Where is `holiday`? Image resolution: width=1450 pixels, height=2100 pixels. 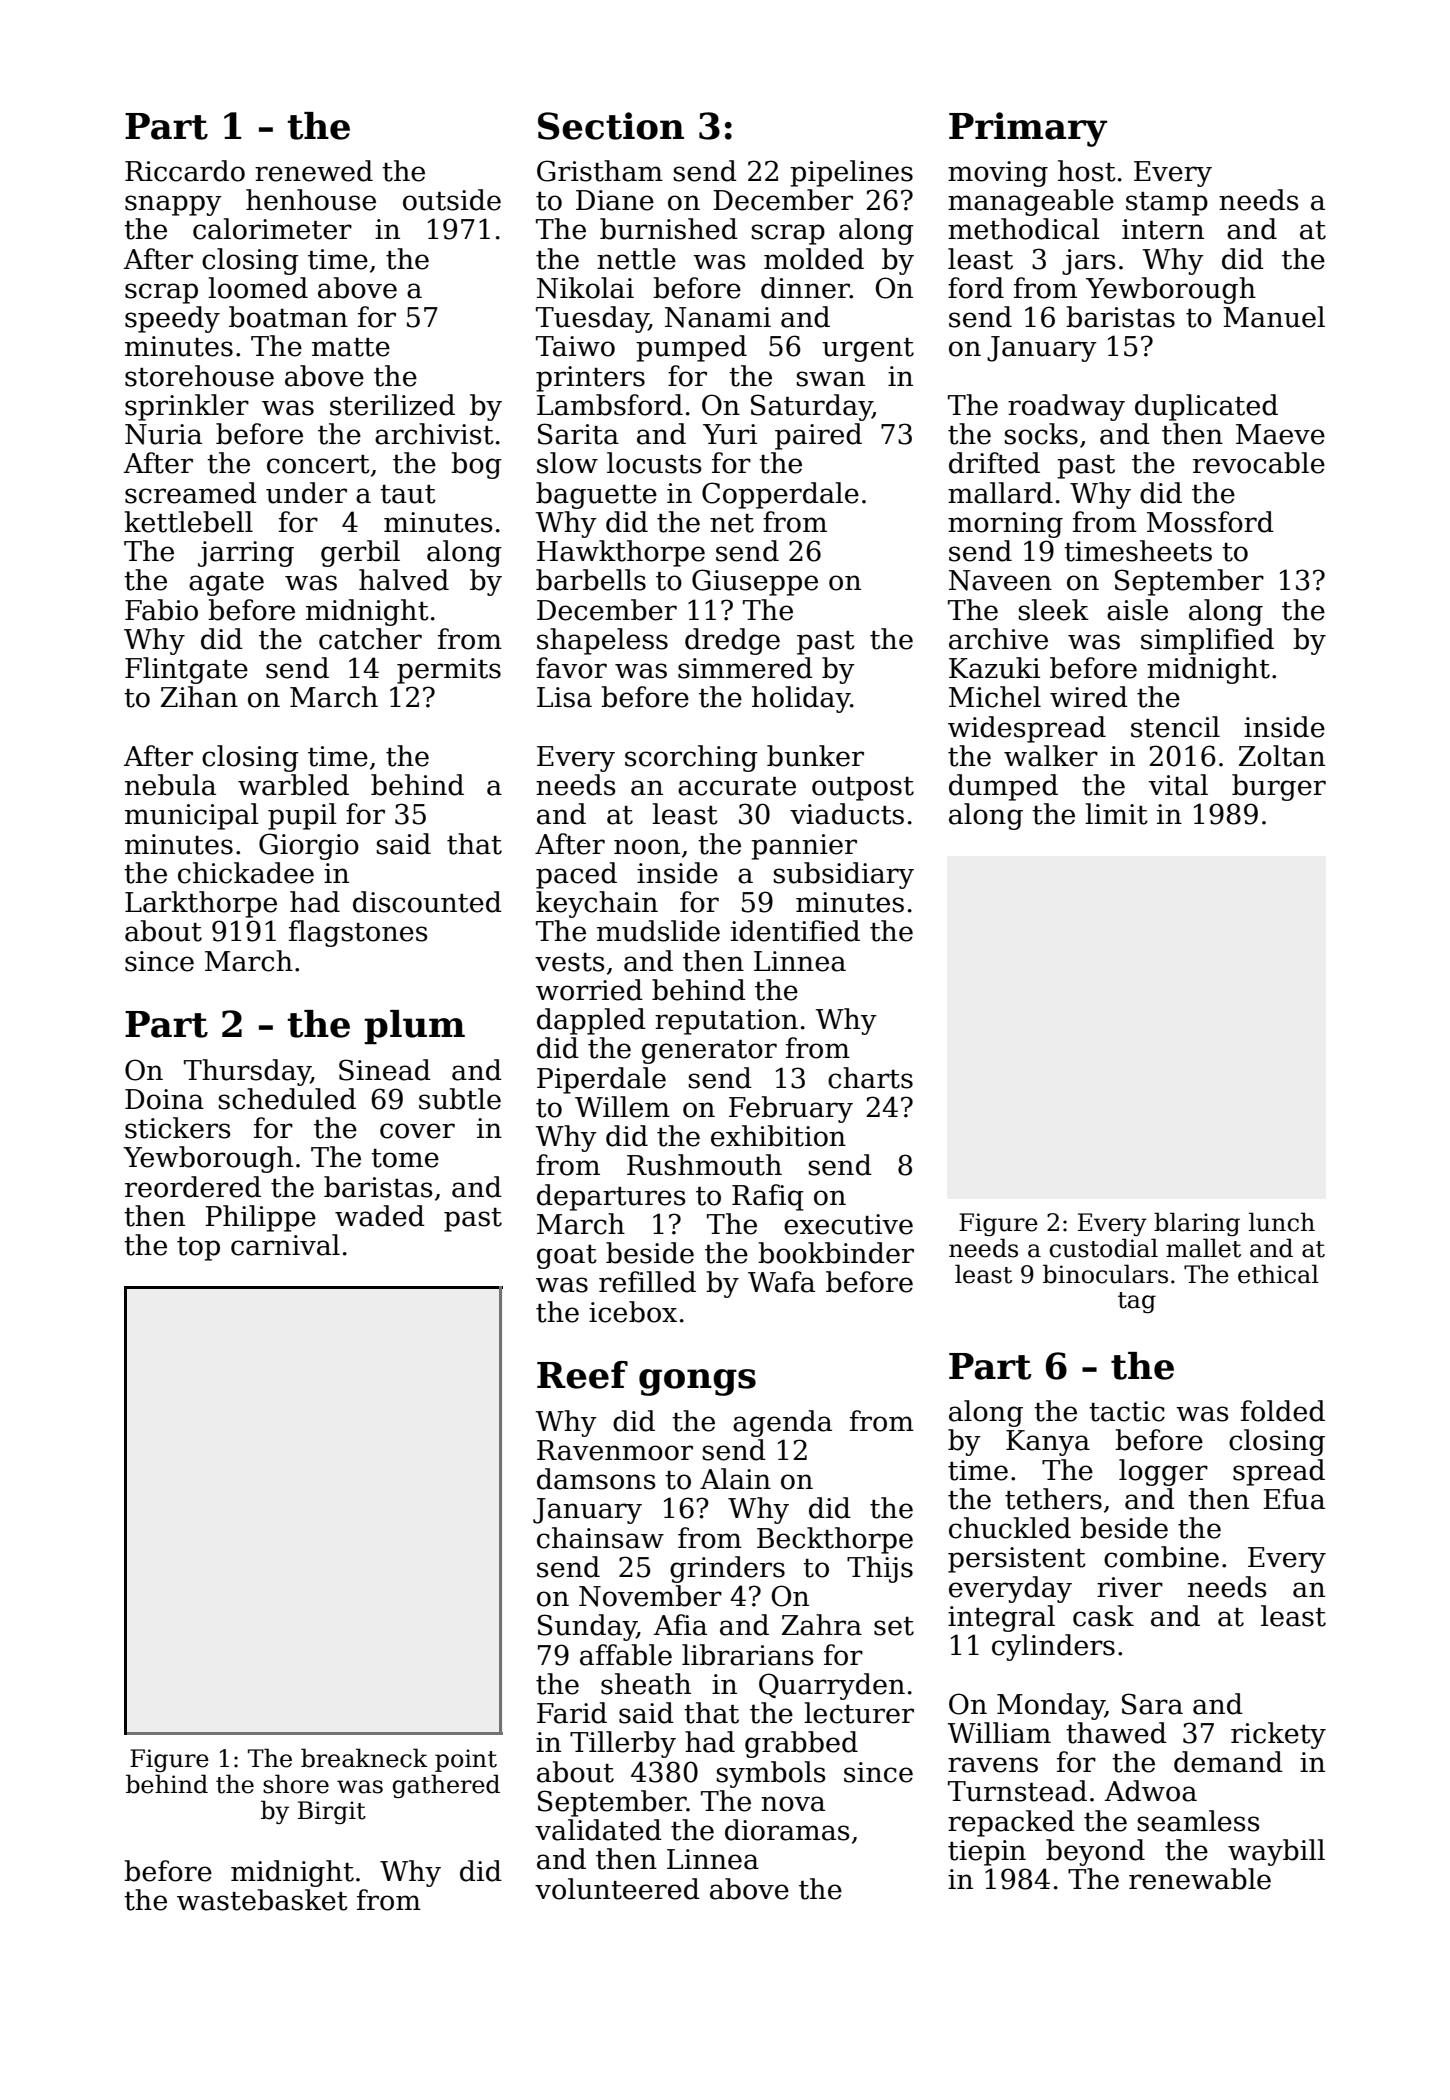 holiday is located at coordinates (801, 699).
